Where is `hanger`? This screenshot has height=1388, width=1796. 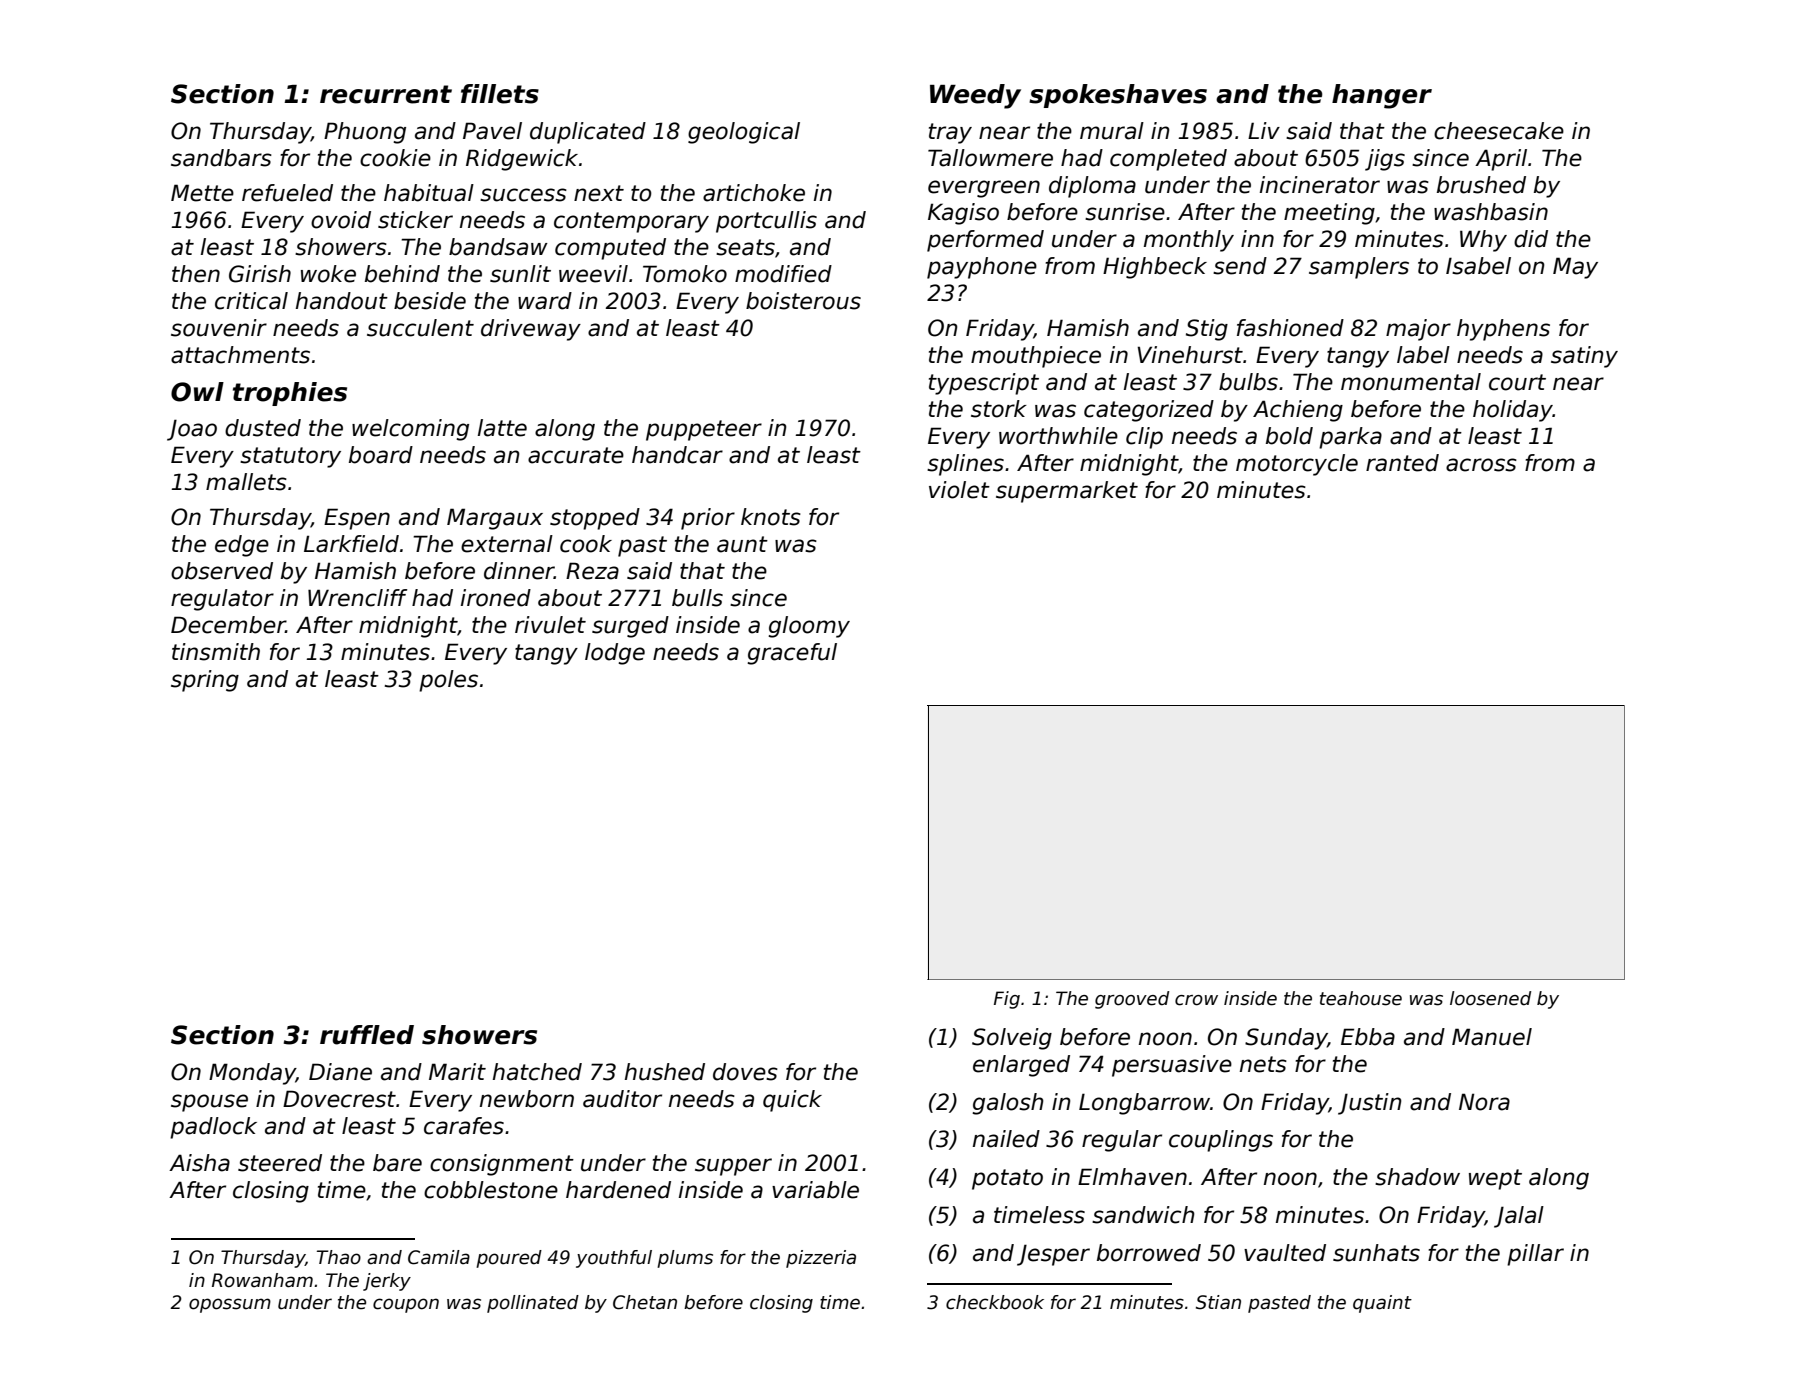
hanger is located at coordinates (1382, 96).
